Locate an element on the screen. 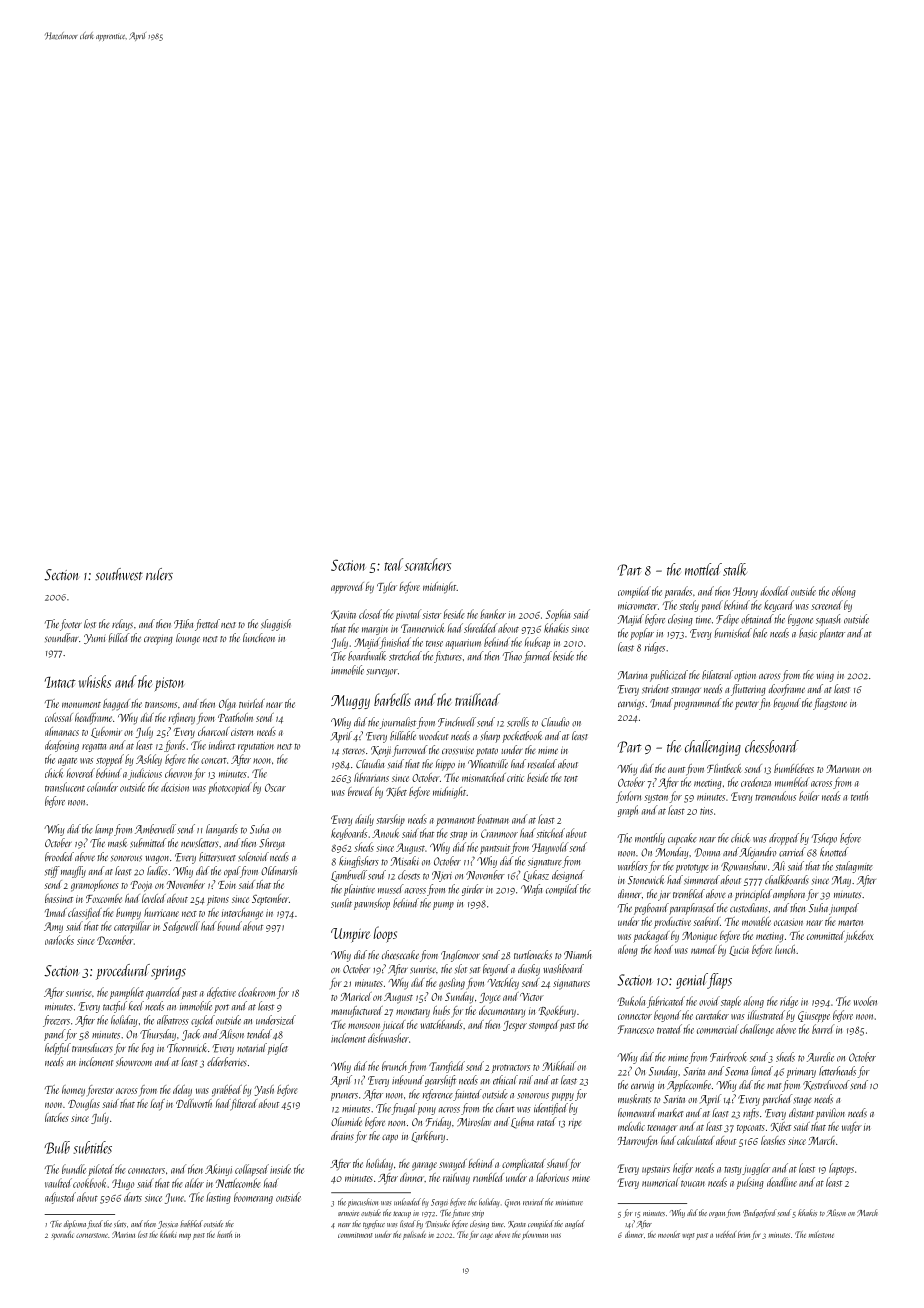 The height and width of the screenshot is (1308, 924). diploma is located at coordinates (75, 1224).
